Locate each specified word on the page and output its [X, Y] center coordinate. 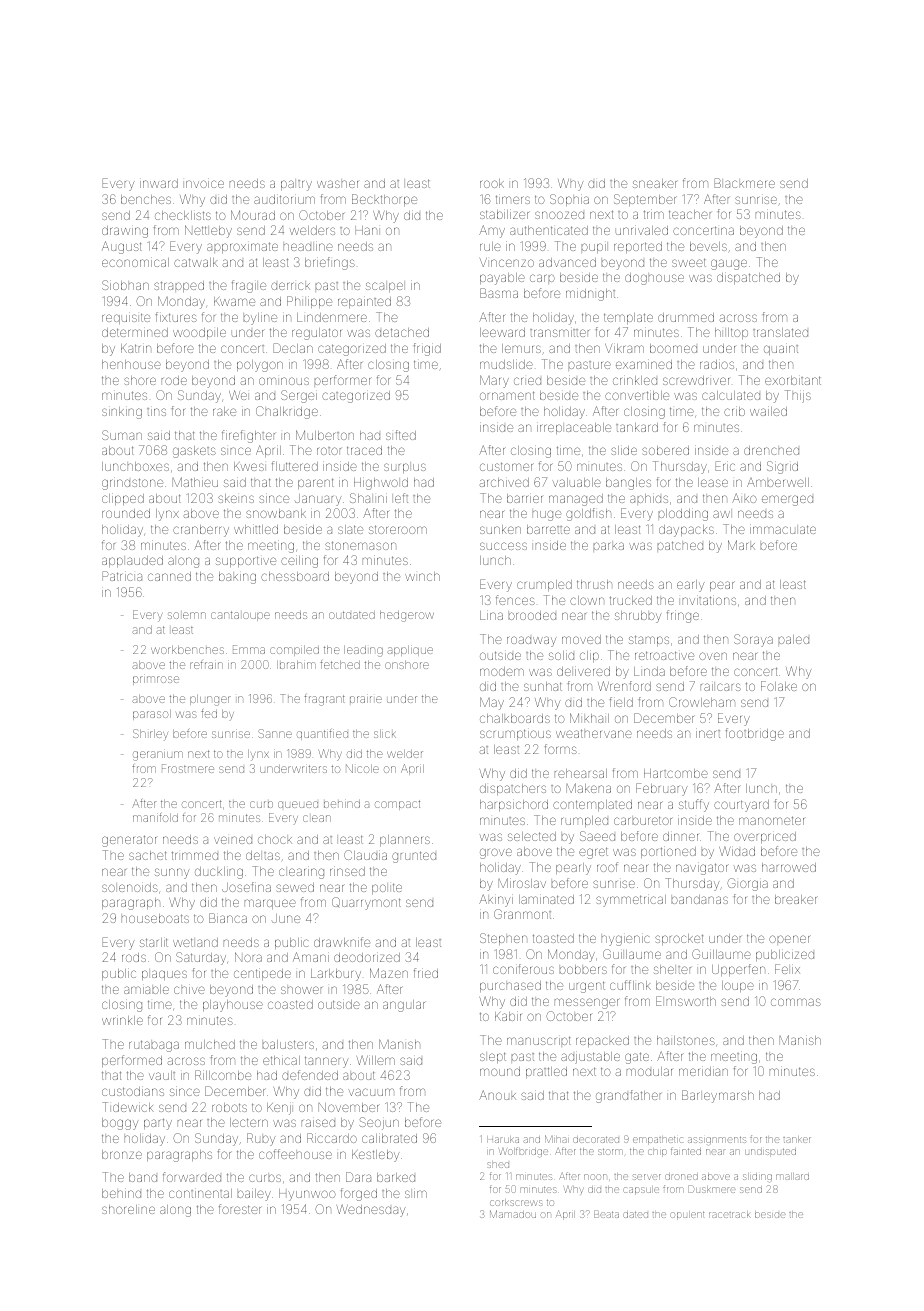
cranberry [201, 531]
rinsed [347, 871]
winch [422, 576]
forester [240, 1209]
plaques [164, 975]
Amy [492, 231]
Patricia [122, 576]
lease [713, 482]
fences [515, 600]
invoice [205, 184]
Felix [787, 969]
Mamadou [513, 1214]
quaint [781, 350]
